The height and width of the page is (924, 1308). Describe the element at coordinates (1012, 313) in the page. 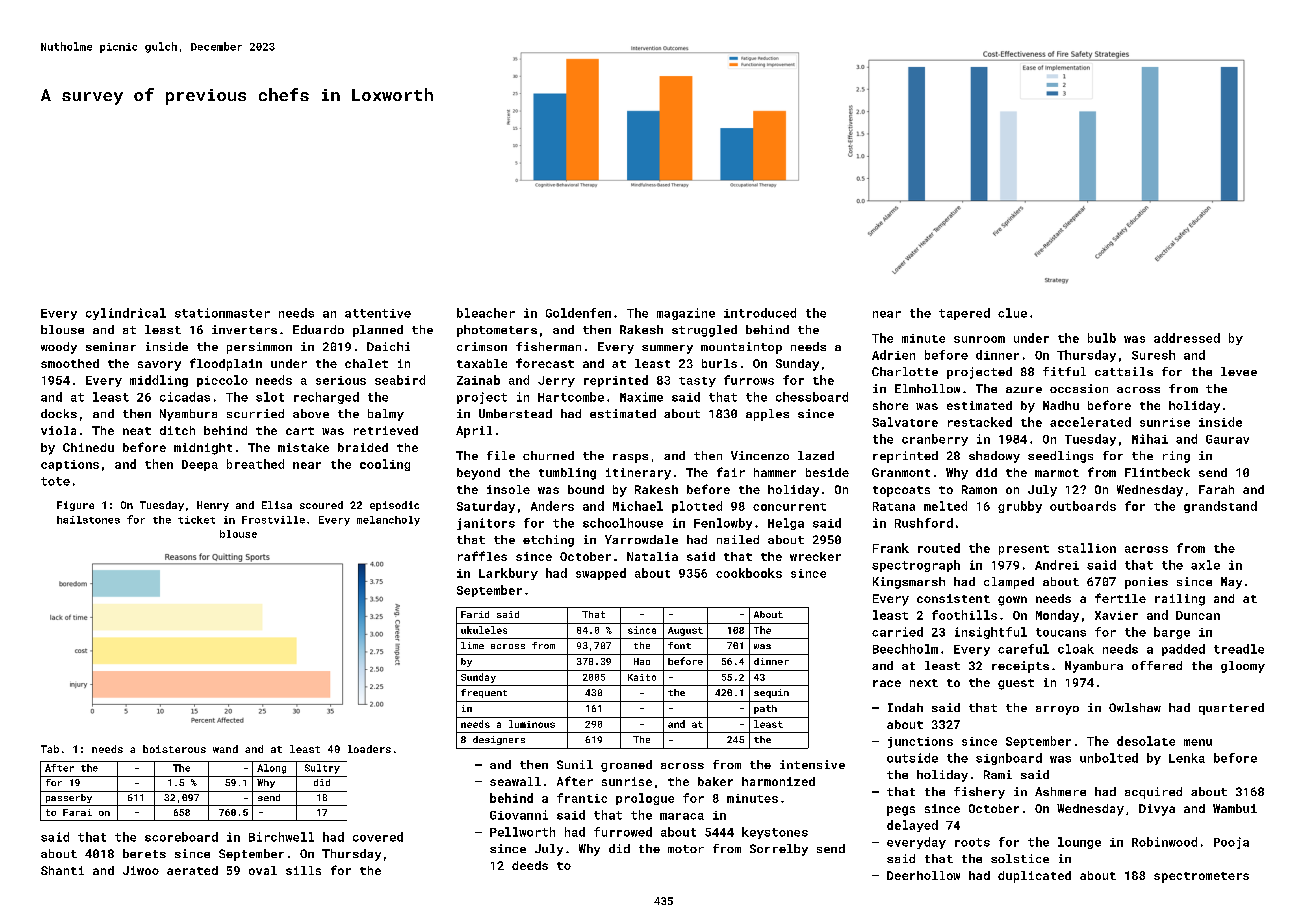

I see `clue` at that location.
